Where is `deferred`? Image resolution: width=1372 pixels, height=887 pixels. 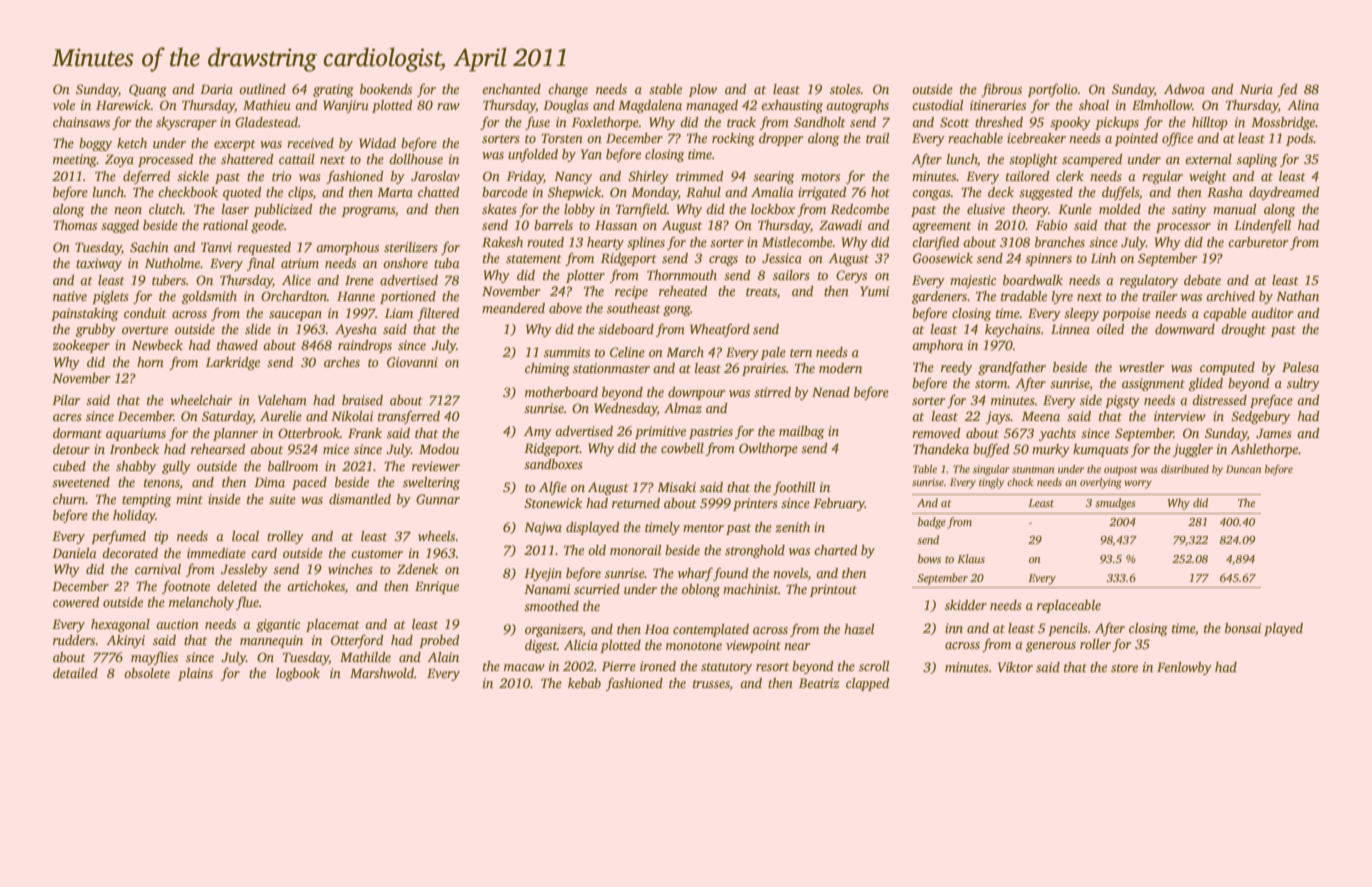 deferred is located at coordinates (146, 177).
